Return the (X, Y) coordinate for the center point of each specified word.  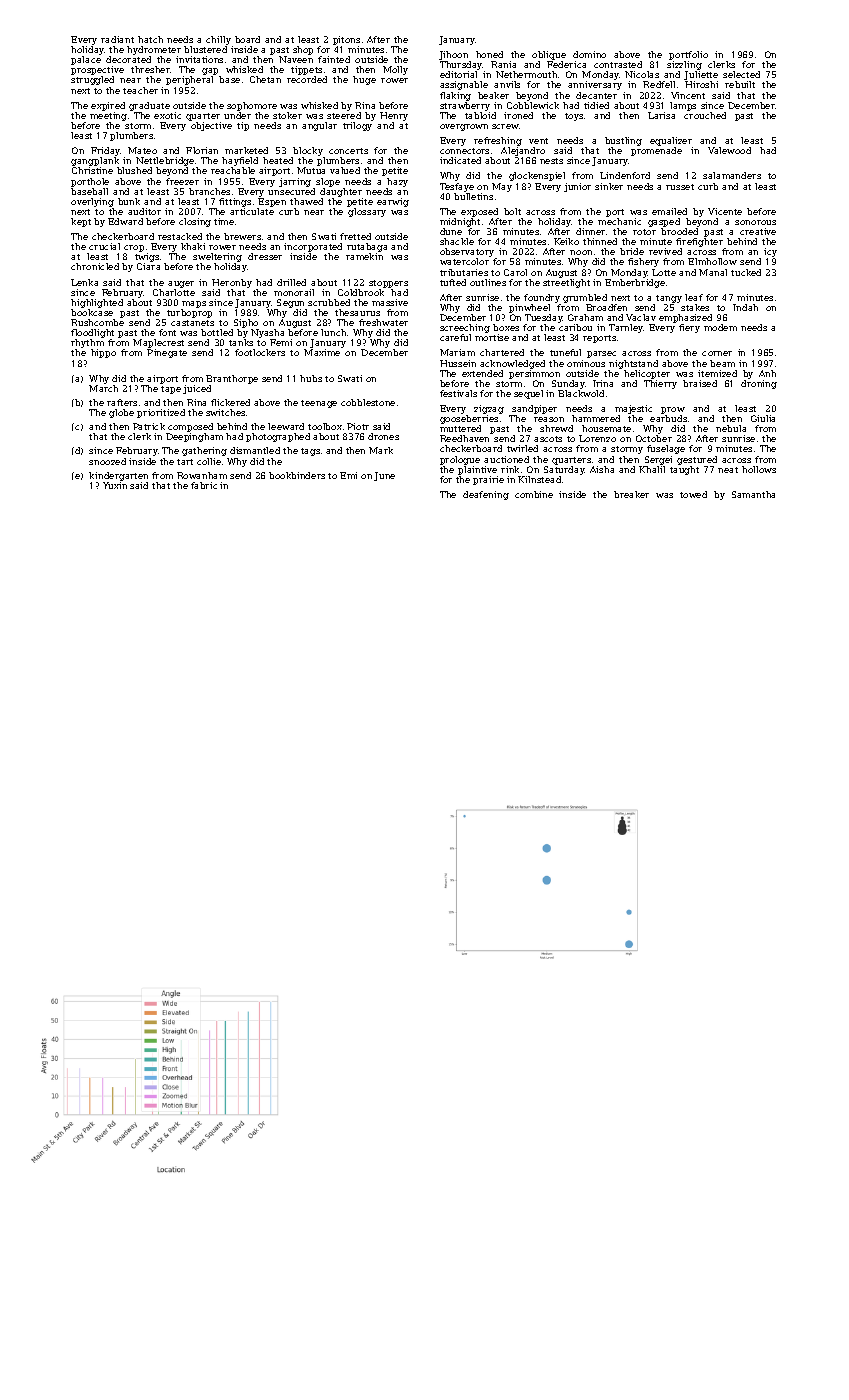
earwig (393, 202)
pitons (346, 40)
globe (121, 413)
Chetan (265, 79)
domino (589, 54)
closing (195, 222)
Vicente (725, 211)
